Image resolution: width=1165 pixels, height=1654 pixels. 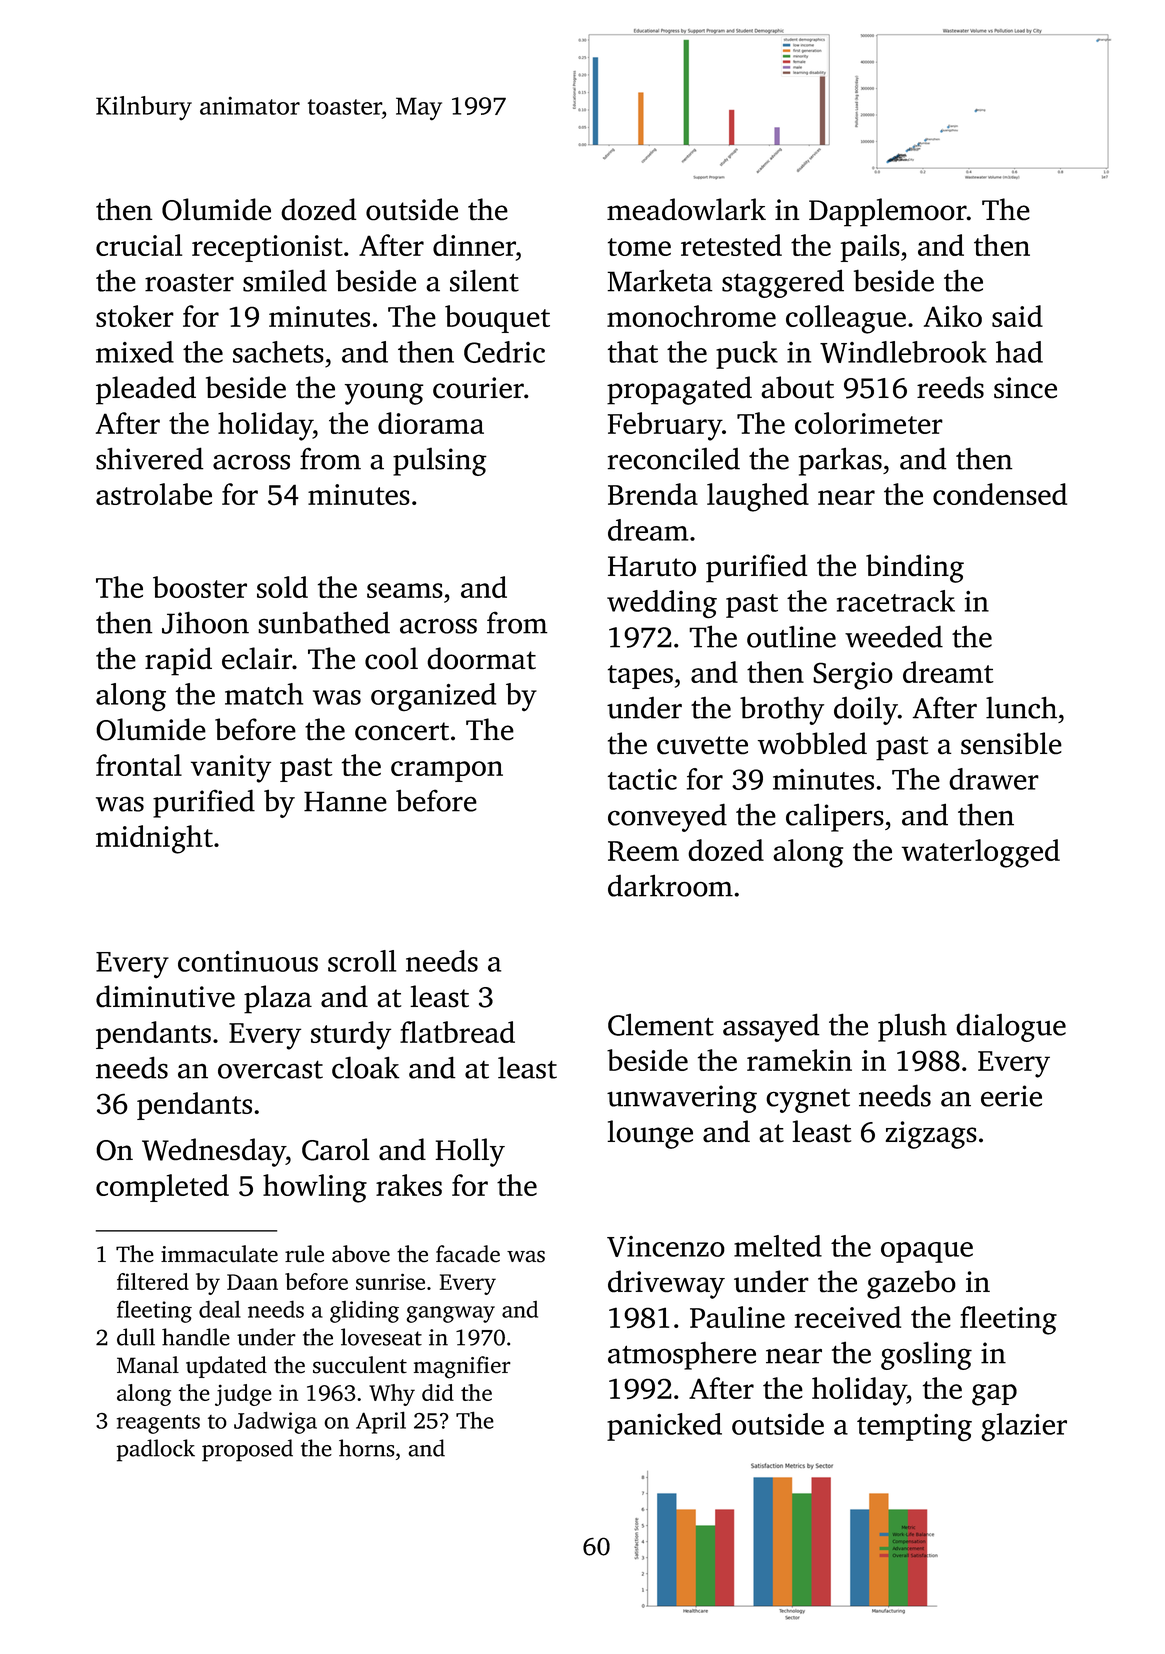 I want to click on young, so click(x=384, y=394).
